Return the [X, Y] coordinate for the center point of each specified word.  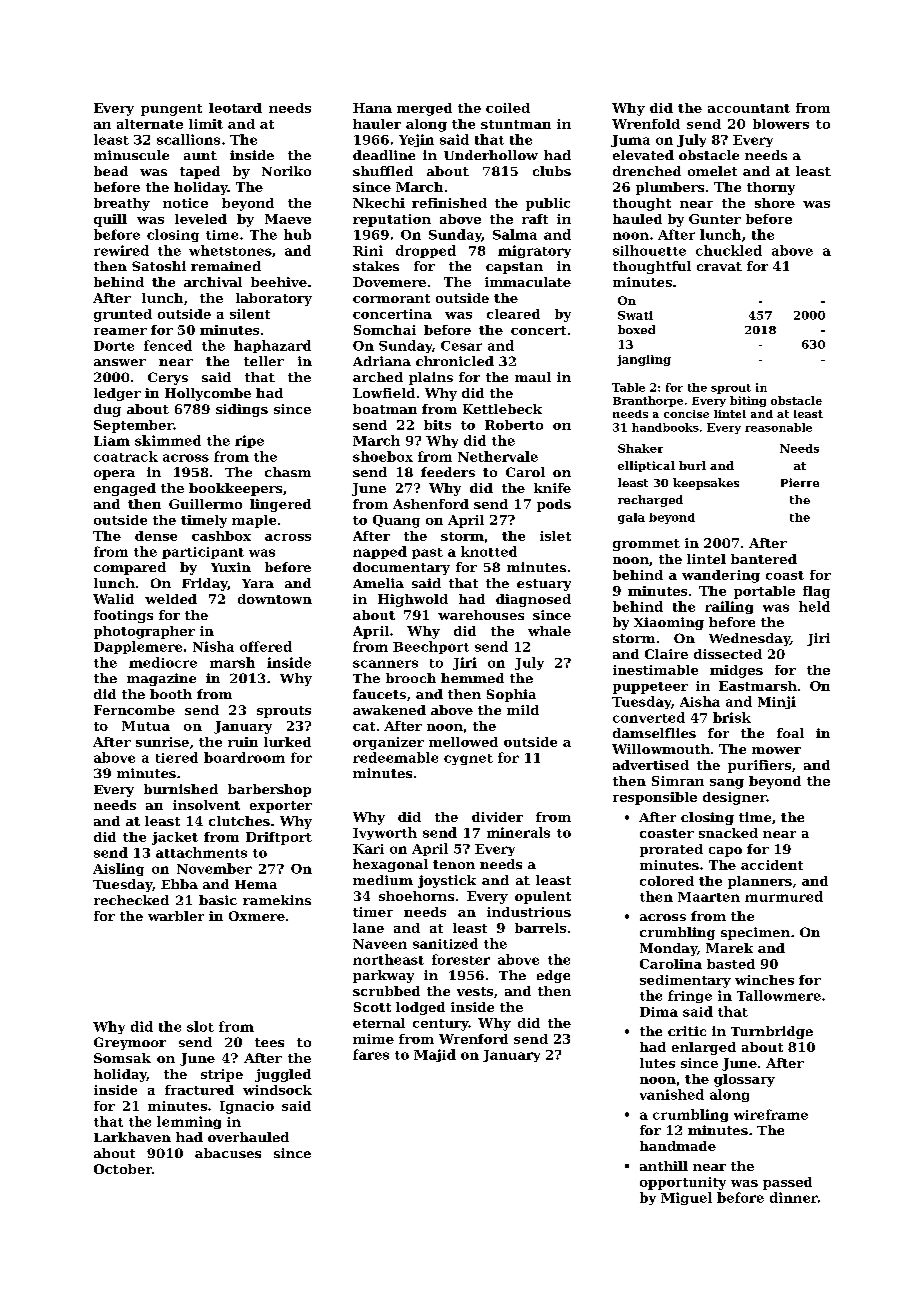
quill [110, 220]
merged [424, 109]
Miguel [686, 1198]
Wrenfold [646, 124]
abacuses [228, 1153]
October [123, 1169]
